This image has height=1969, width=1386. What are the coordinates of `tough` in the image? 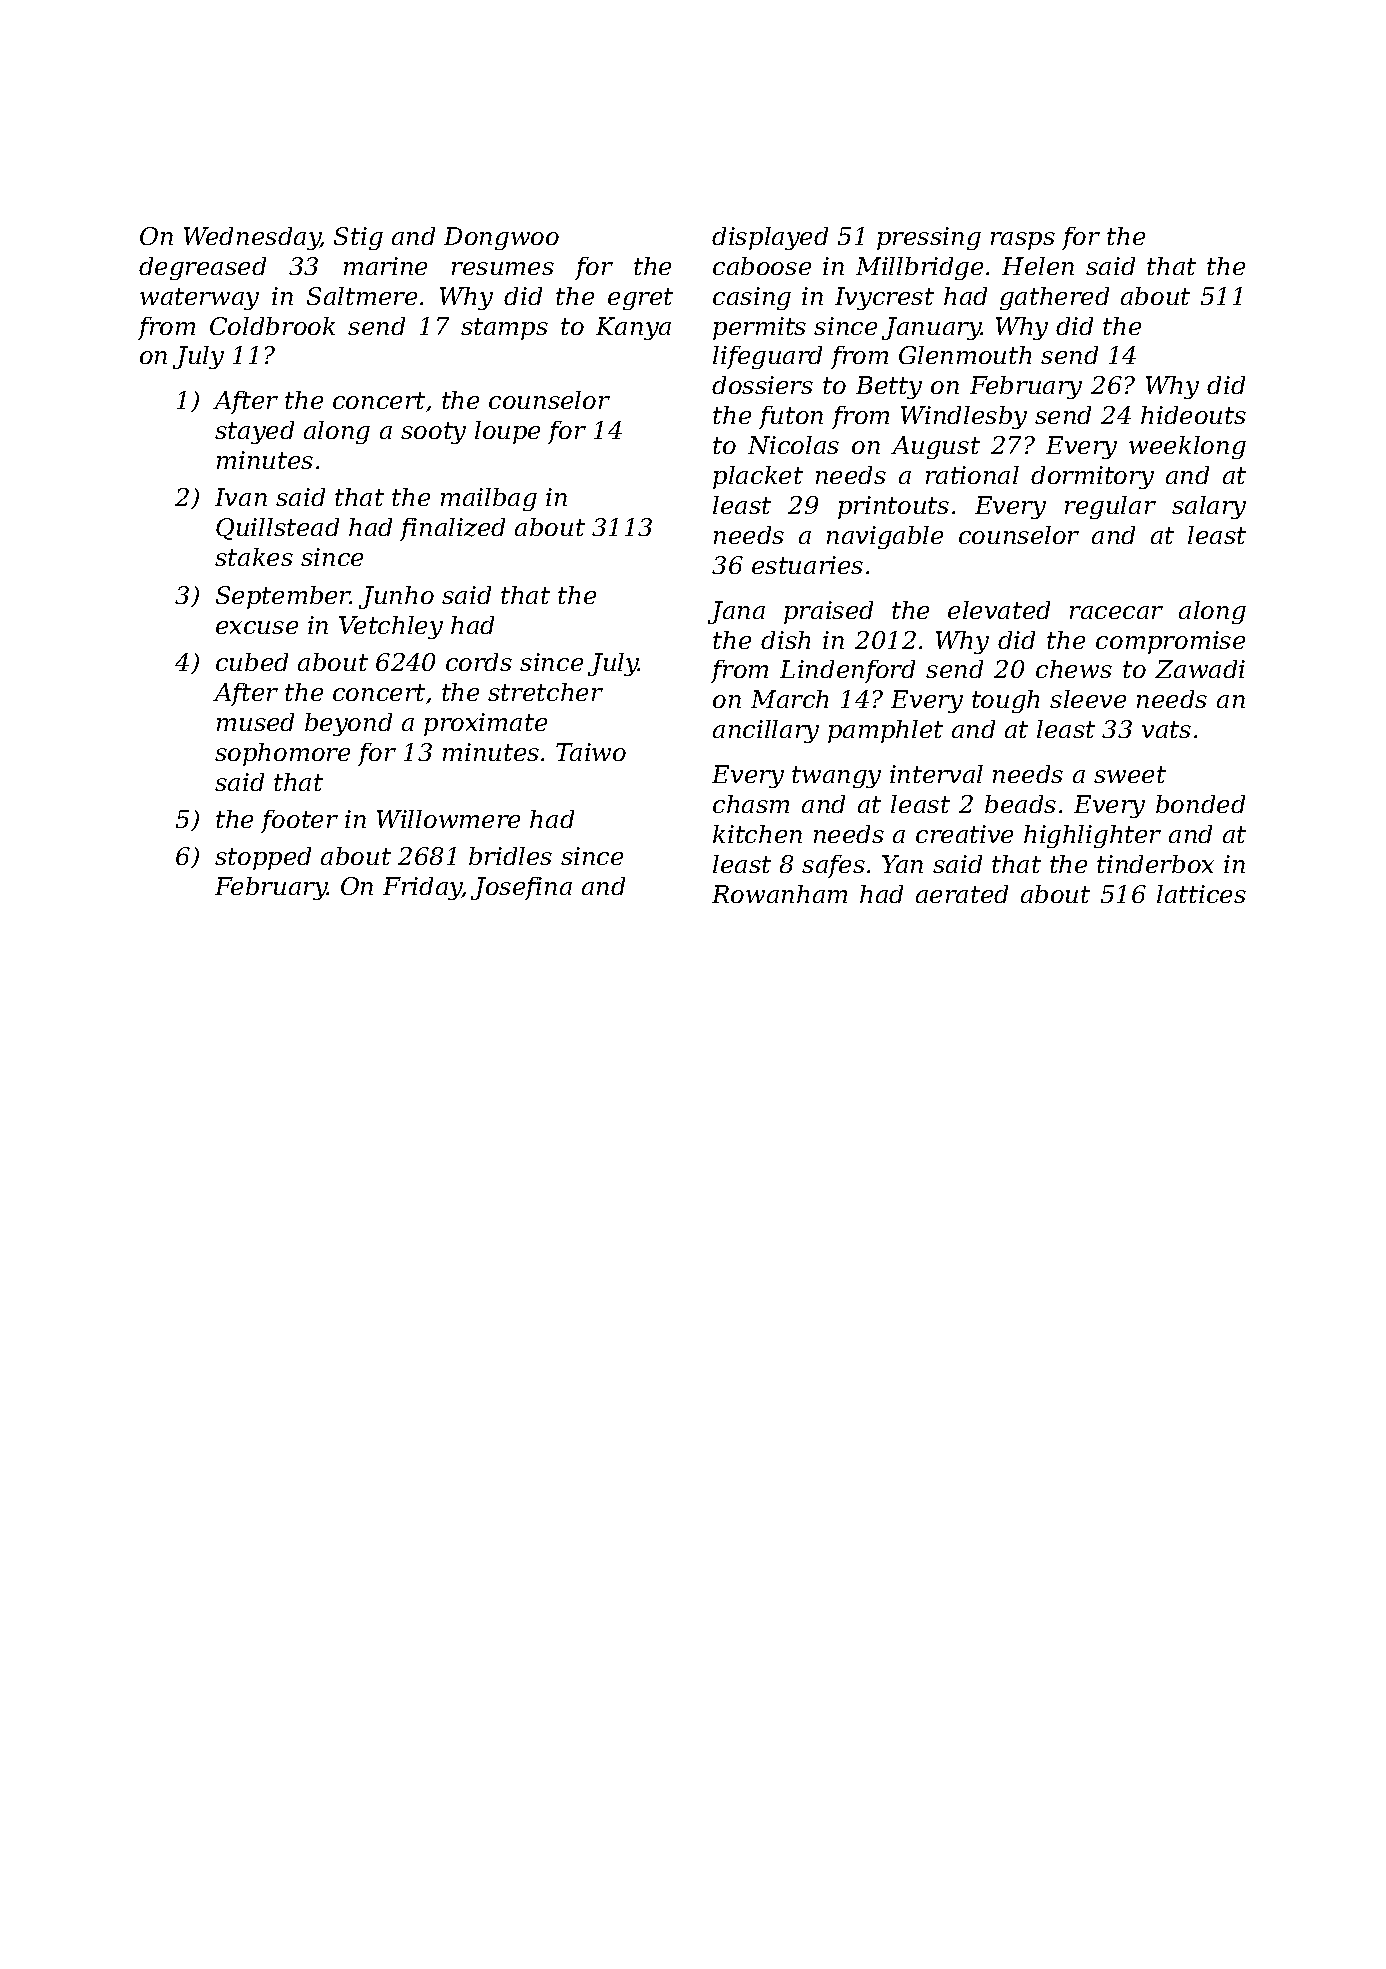 It's located at (1005, 701).
